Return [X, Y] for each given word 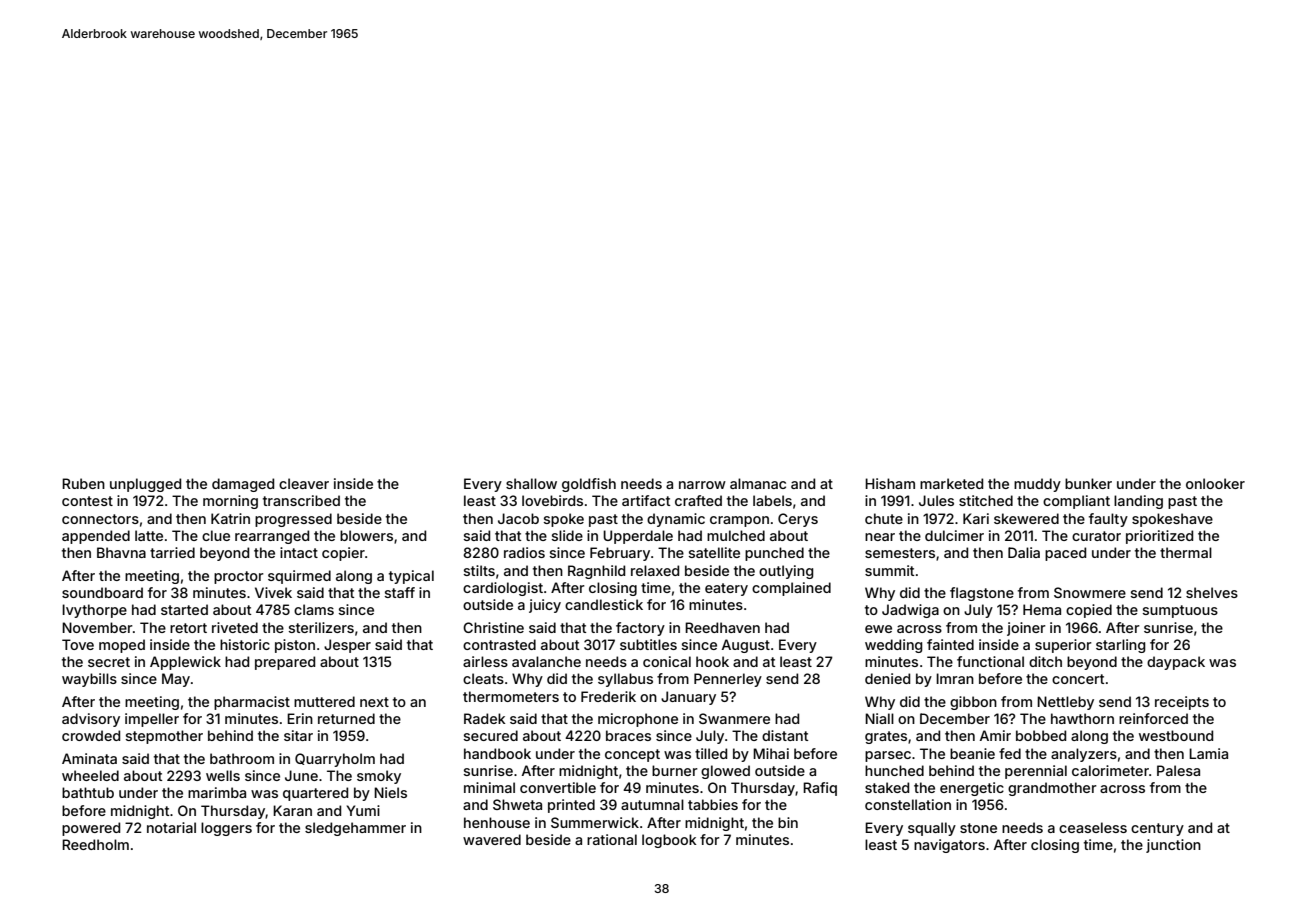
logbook [669, 841]
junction [1173, 846]
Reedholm [95, 844]
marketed [951, 483]
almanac [758, 483]
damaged [243, 485]
